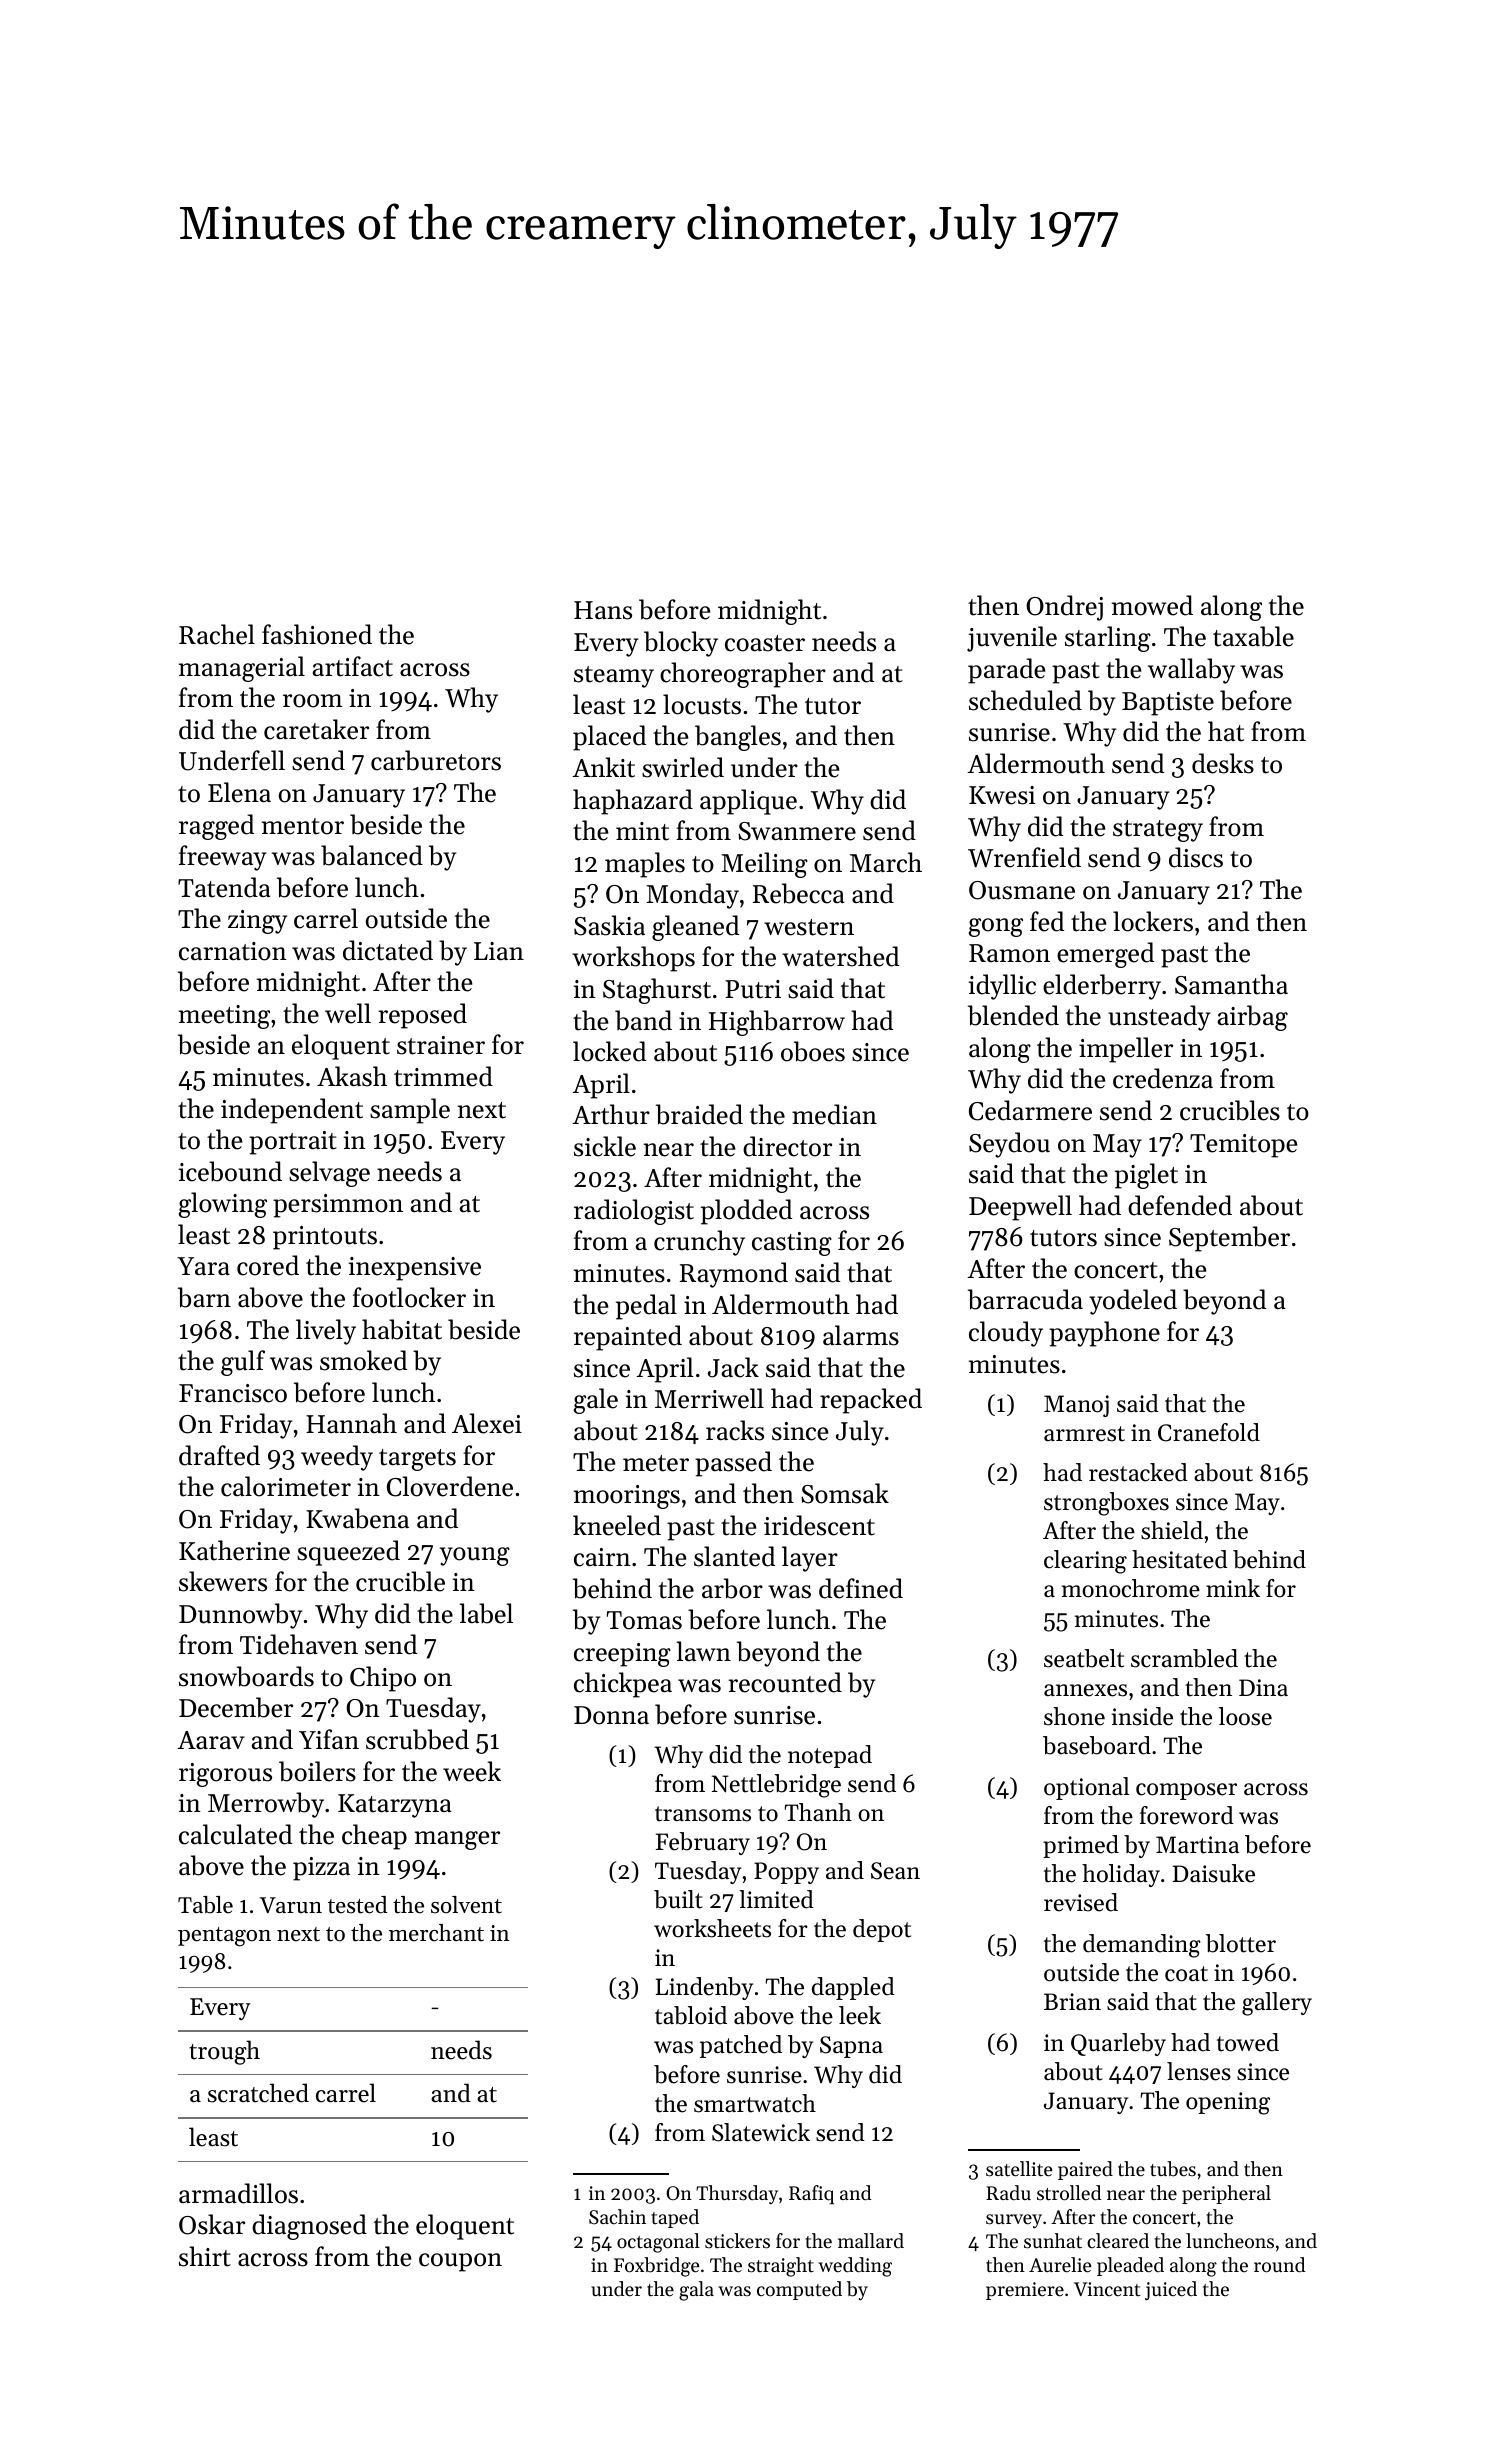 The width and height of the document is (1496, 2464). What do you see at coordinates (799, 893) in the document?
I see `Rebecca` at bounding box center [799, 893].
